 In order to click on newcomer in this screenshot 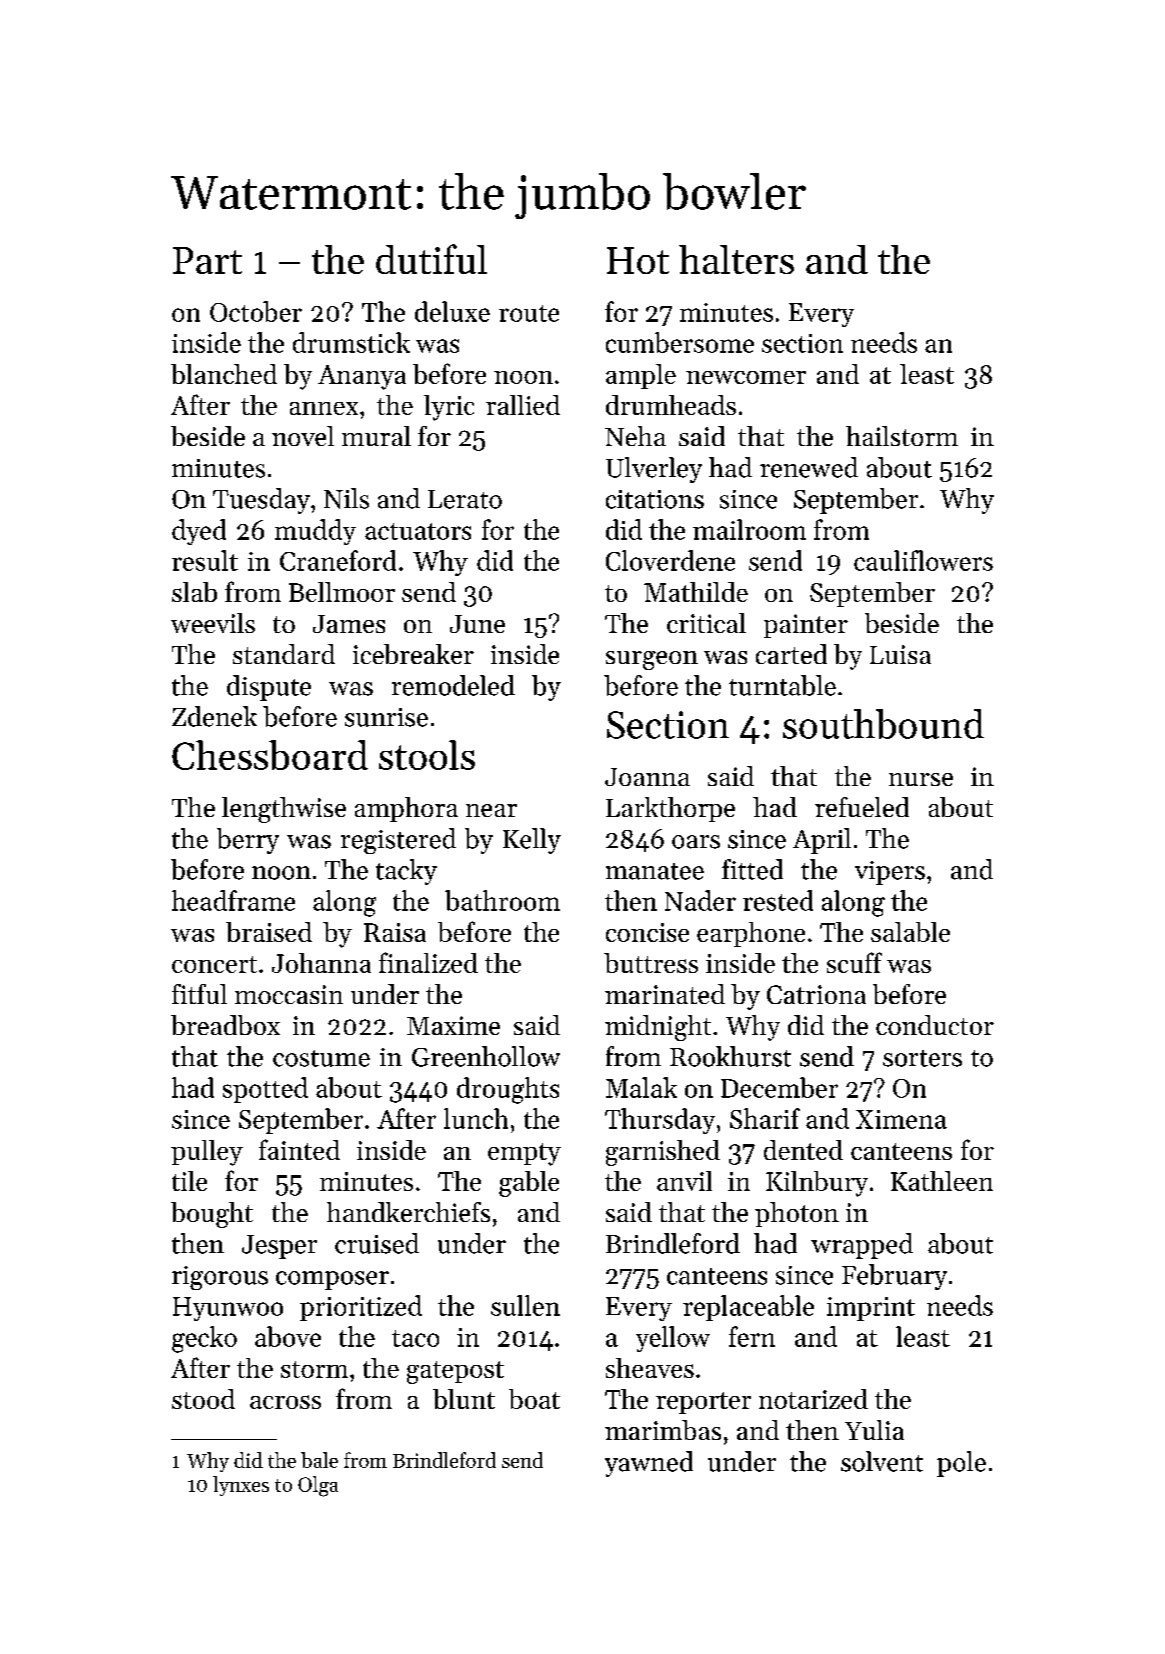, I will do `click(746, 377)`.
